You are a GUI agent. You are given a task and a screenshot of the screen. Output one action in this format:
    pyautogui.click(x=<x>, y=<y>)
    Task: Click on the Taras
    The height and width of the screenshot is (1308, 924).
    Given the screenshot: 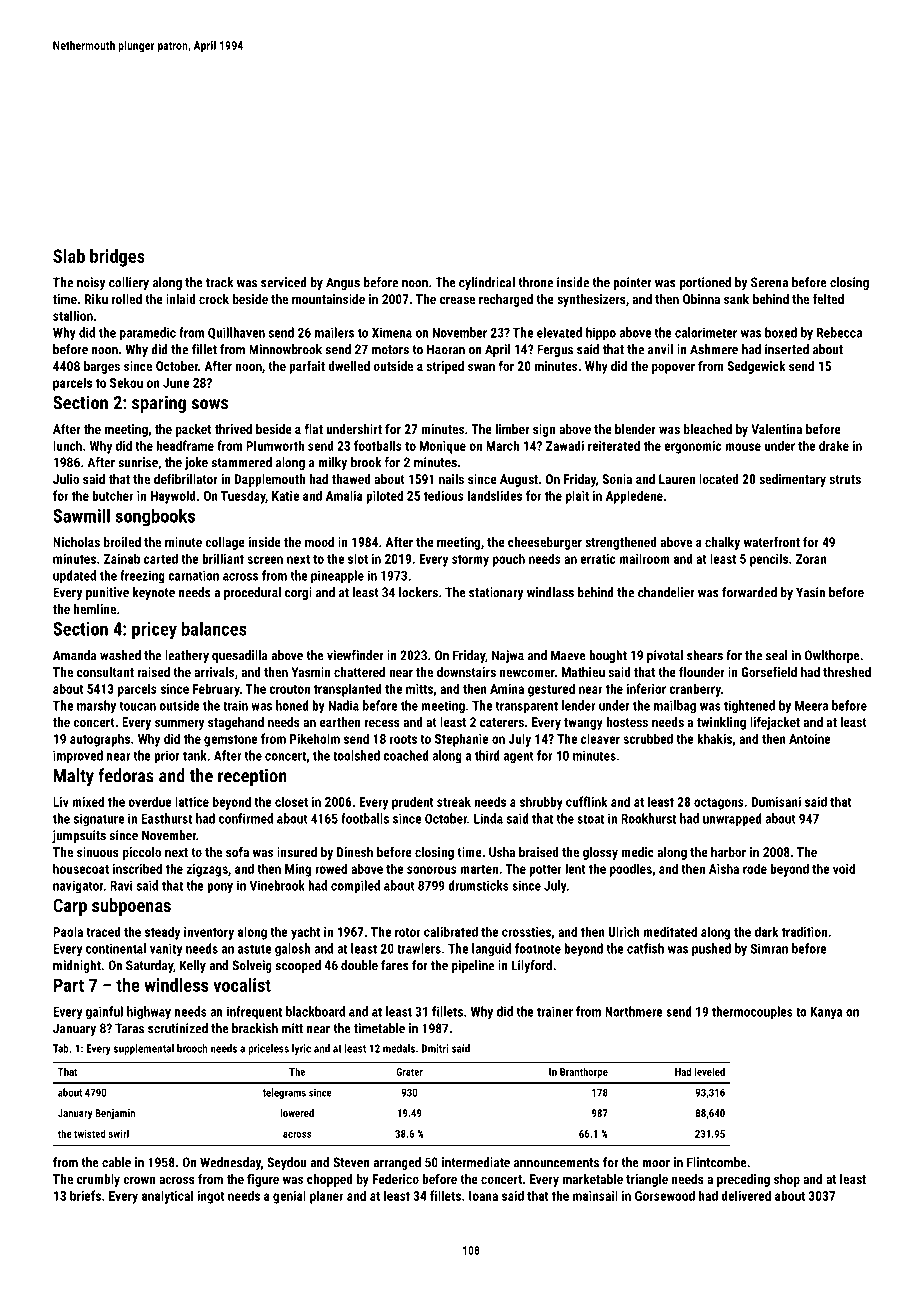 What is the action you would take?
    pyautogui.click(x=129, y=1028)
